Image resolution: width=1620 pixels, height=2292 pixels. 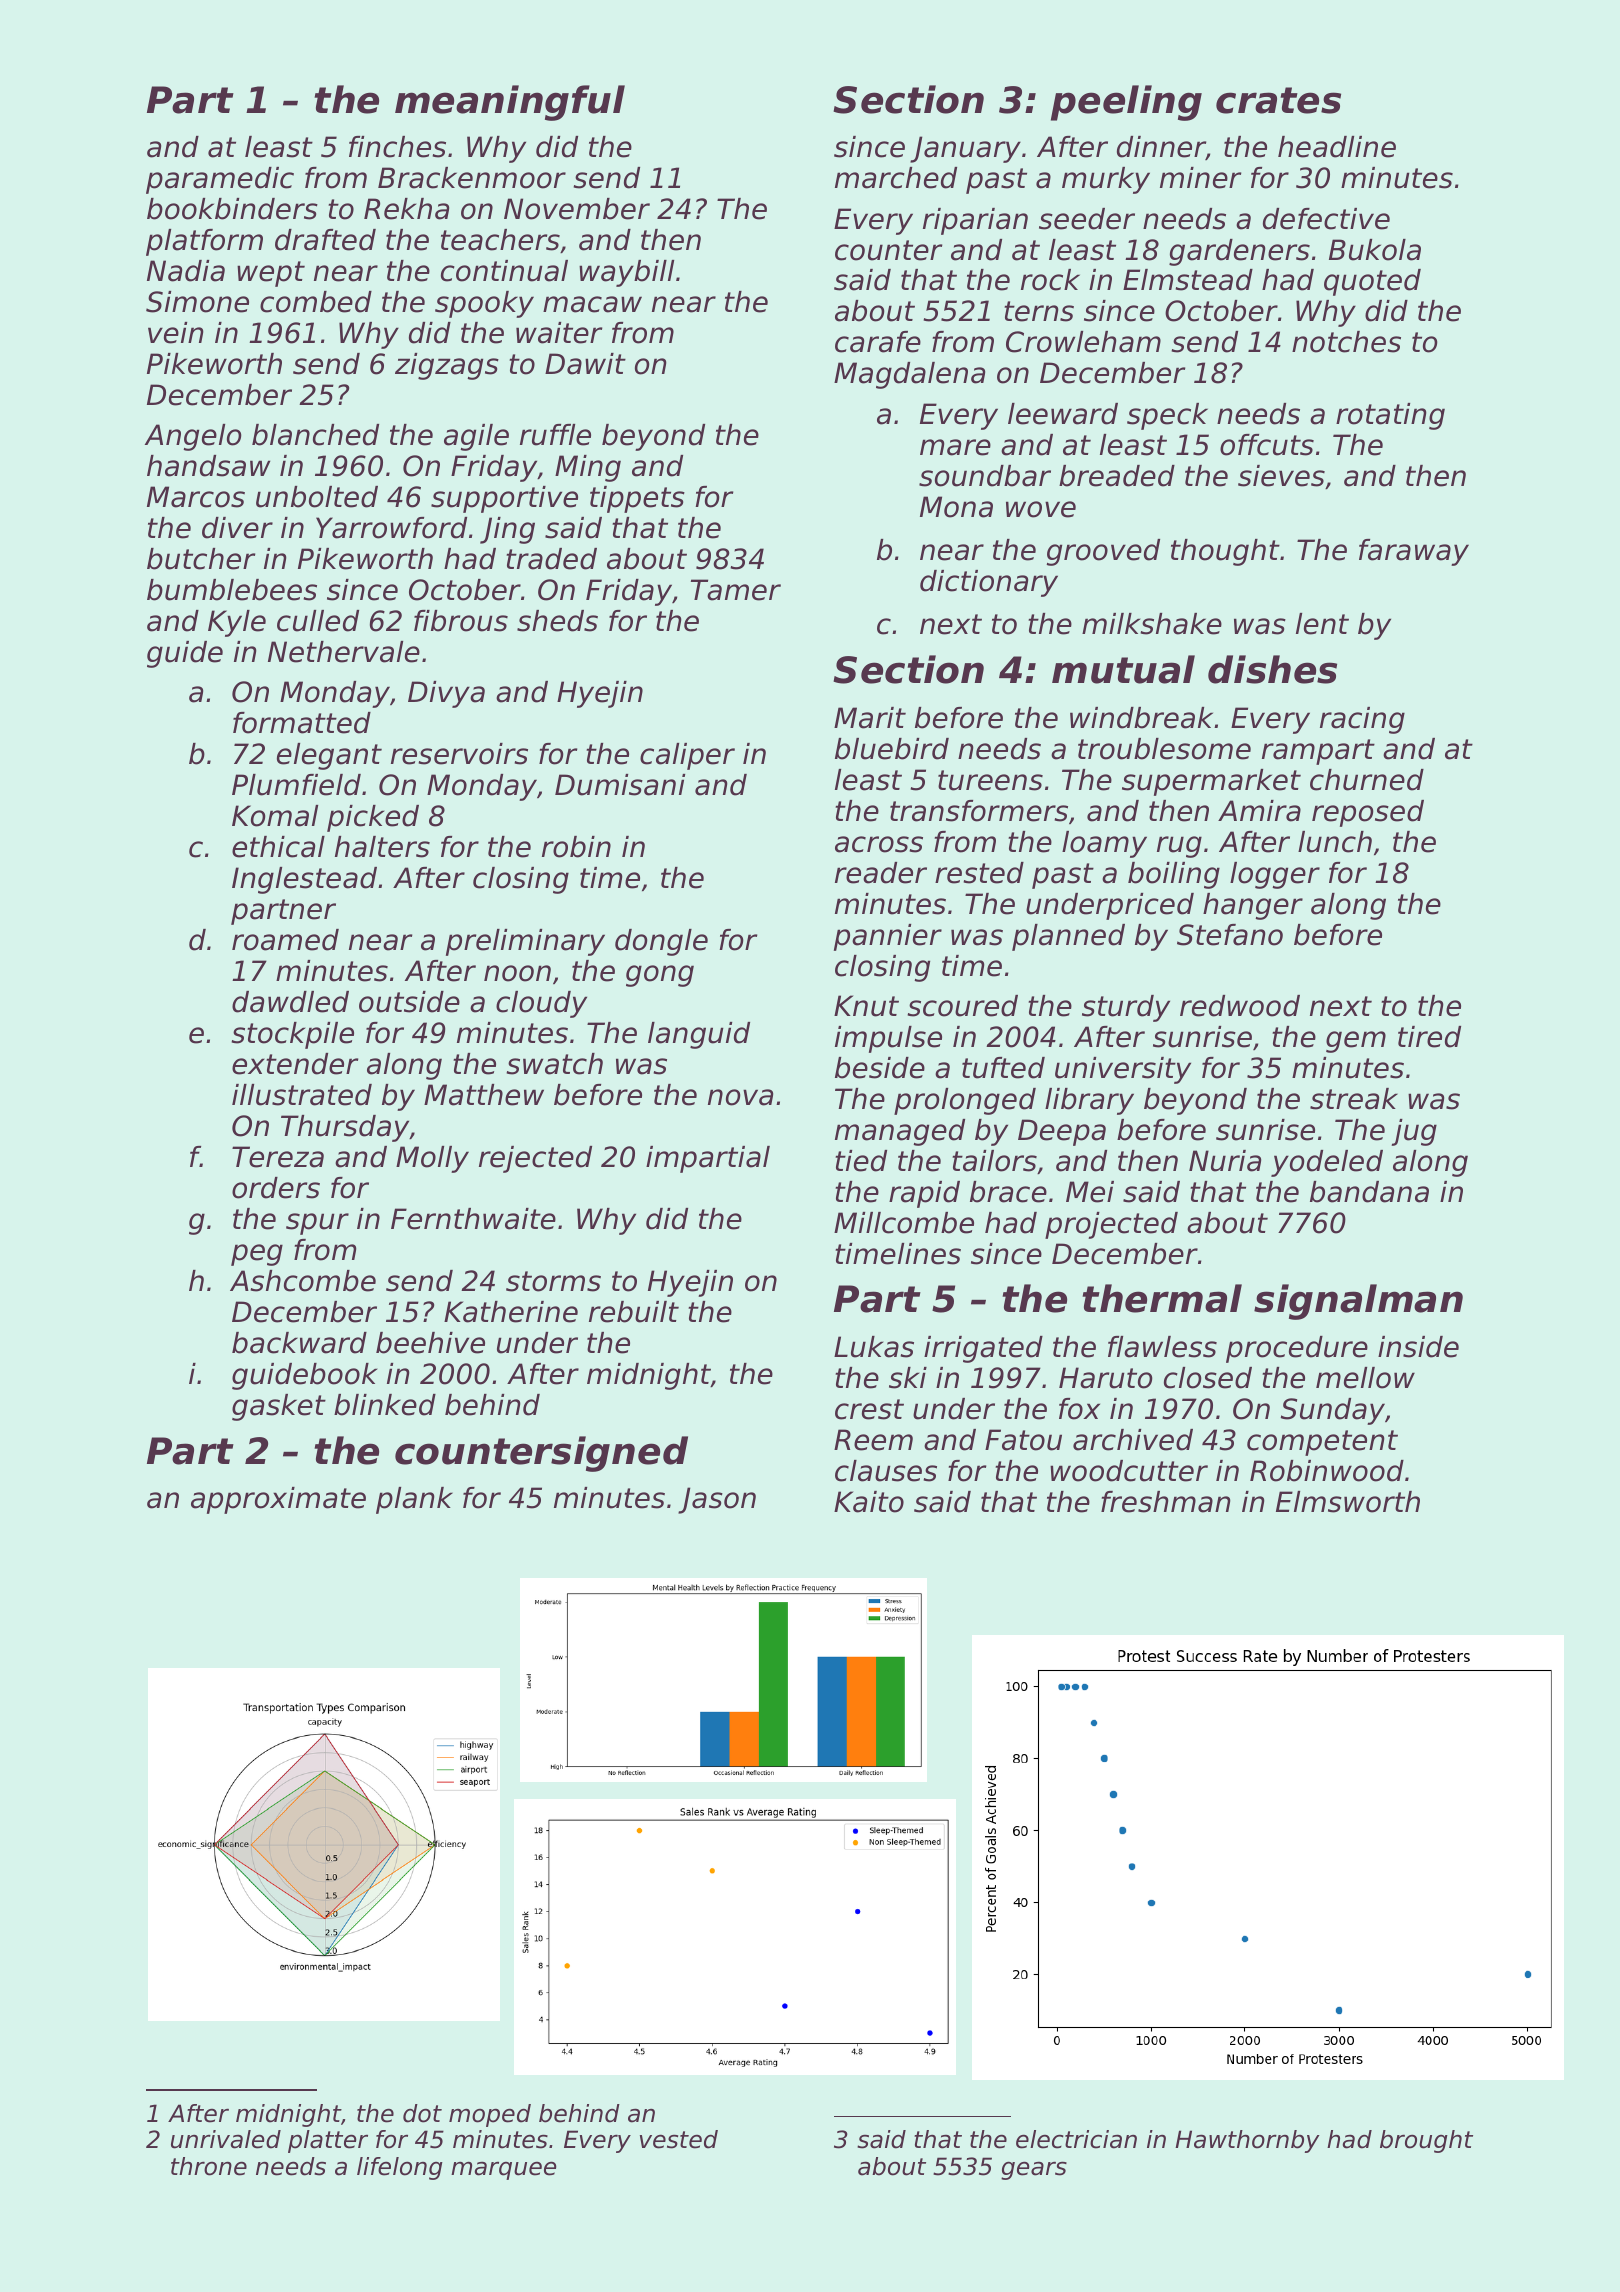 What do you see at coordinates (328, 2141) in the document?
I see `platter` at bounding box center [328, 2141].
